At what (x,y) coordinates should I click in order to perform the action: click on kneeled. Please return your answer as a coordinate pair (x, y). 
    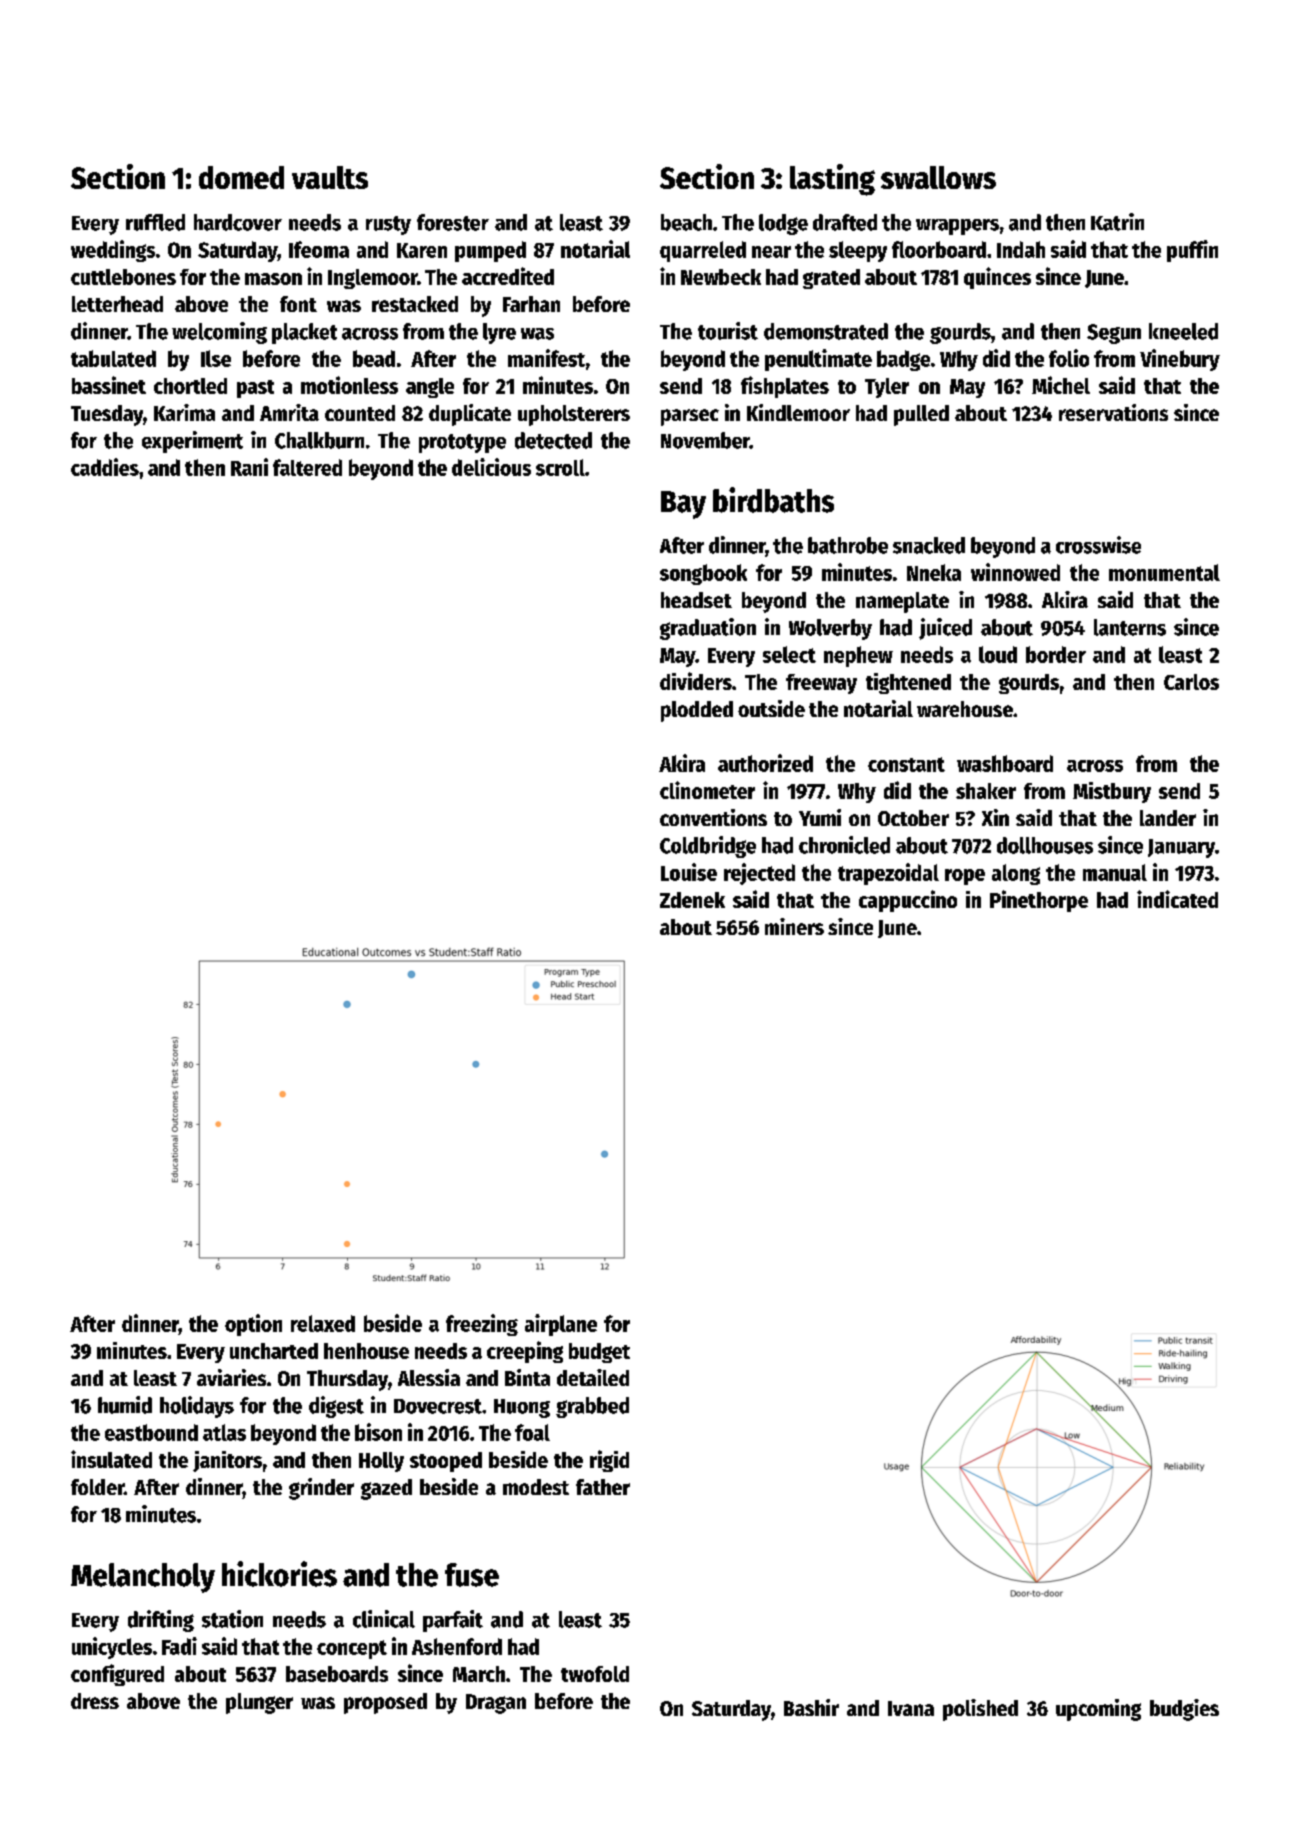
    Looking at the image, I should click on (1183, 331).
